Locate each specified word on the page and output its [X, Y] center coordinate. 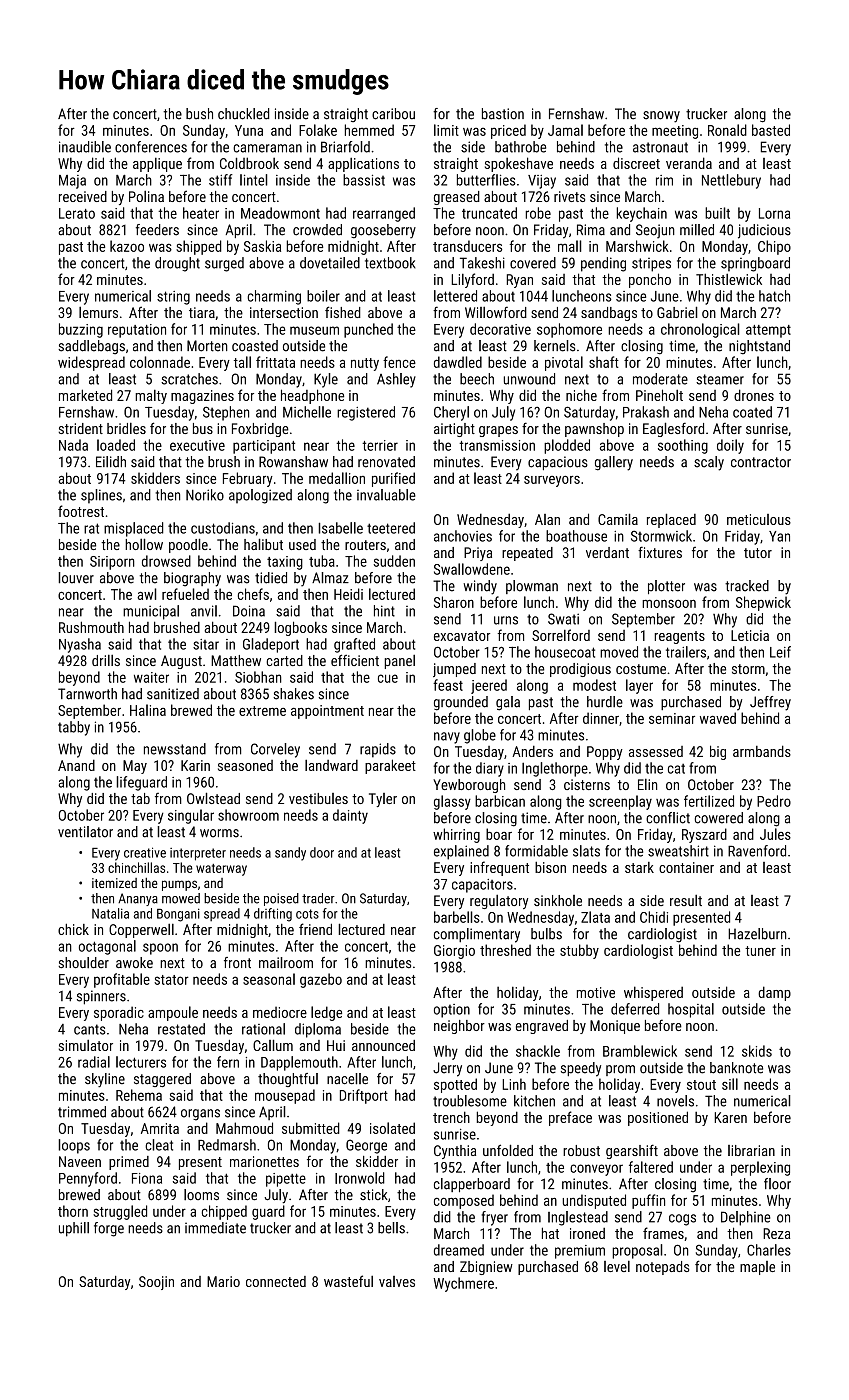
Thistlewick [729, 279]
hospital [691, 1010]
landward [331, 765]
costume [641, 669]
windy [480, 587]
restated [181, 1029]
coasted [255, 346]
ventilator [85, 832]
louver [76, 578]
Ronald [727, 130]
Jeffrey [770, 703]
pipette [286, 1180]
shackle [538, 1051]
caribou [393, 114]
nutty [365, 364]
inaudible [85, 147]
